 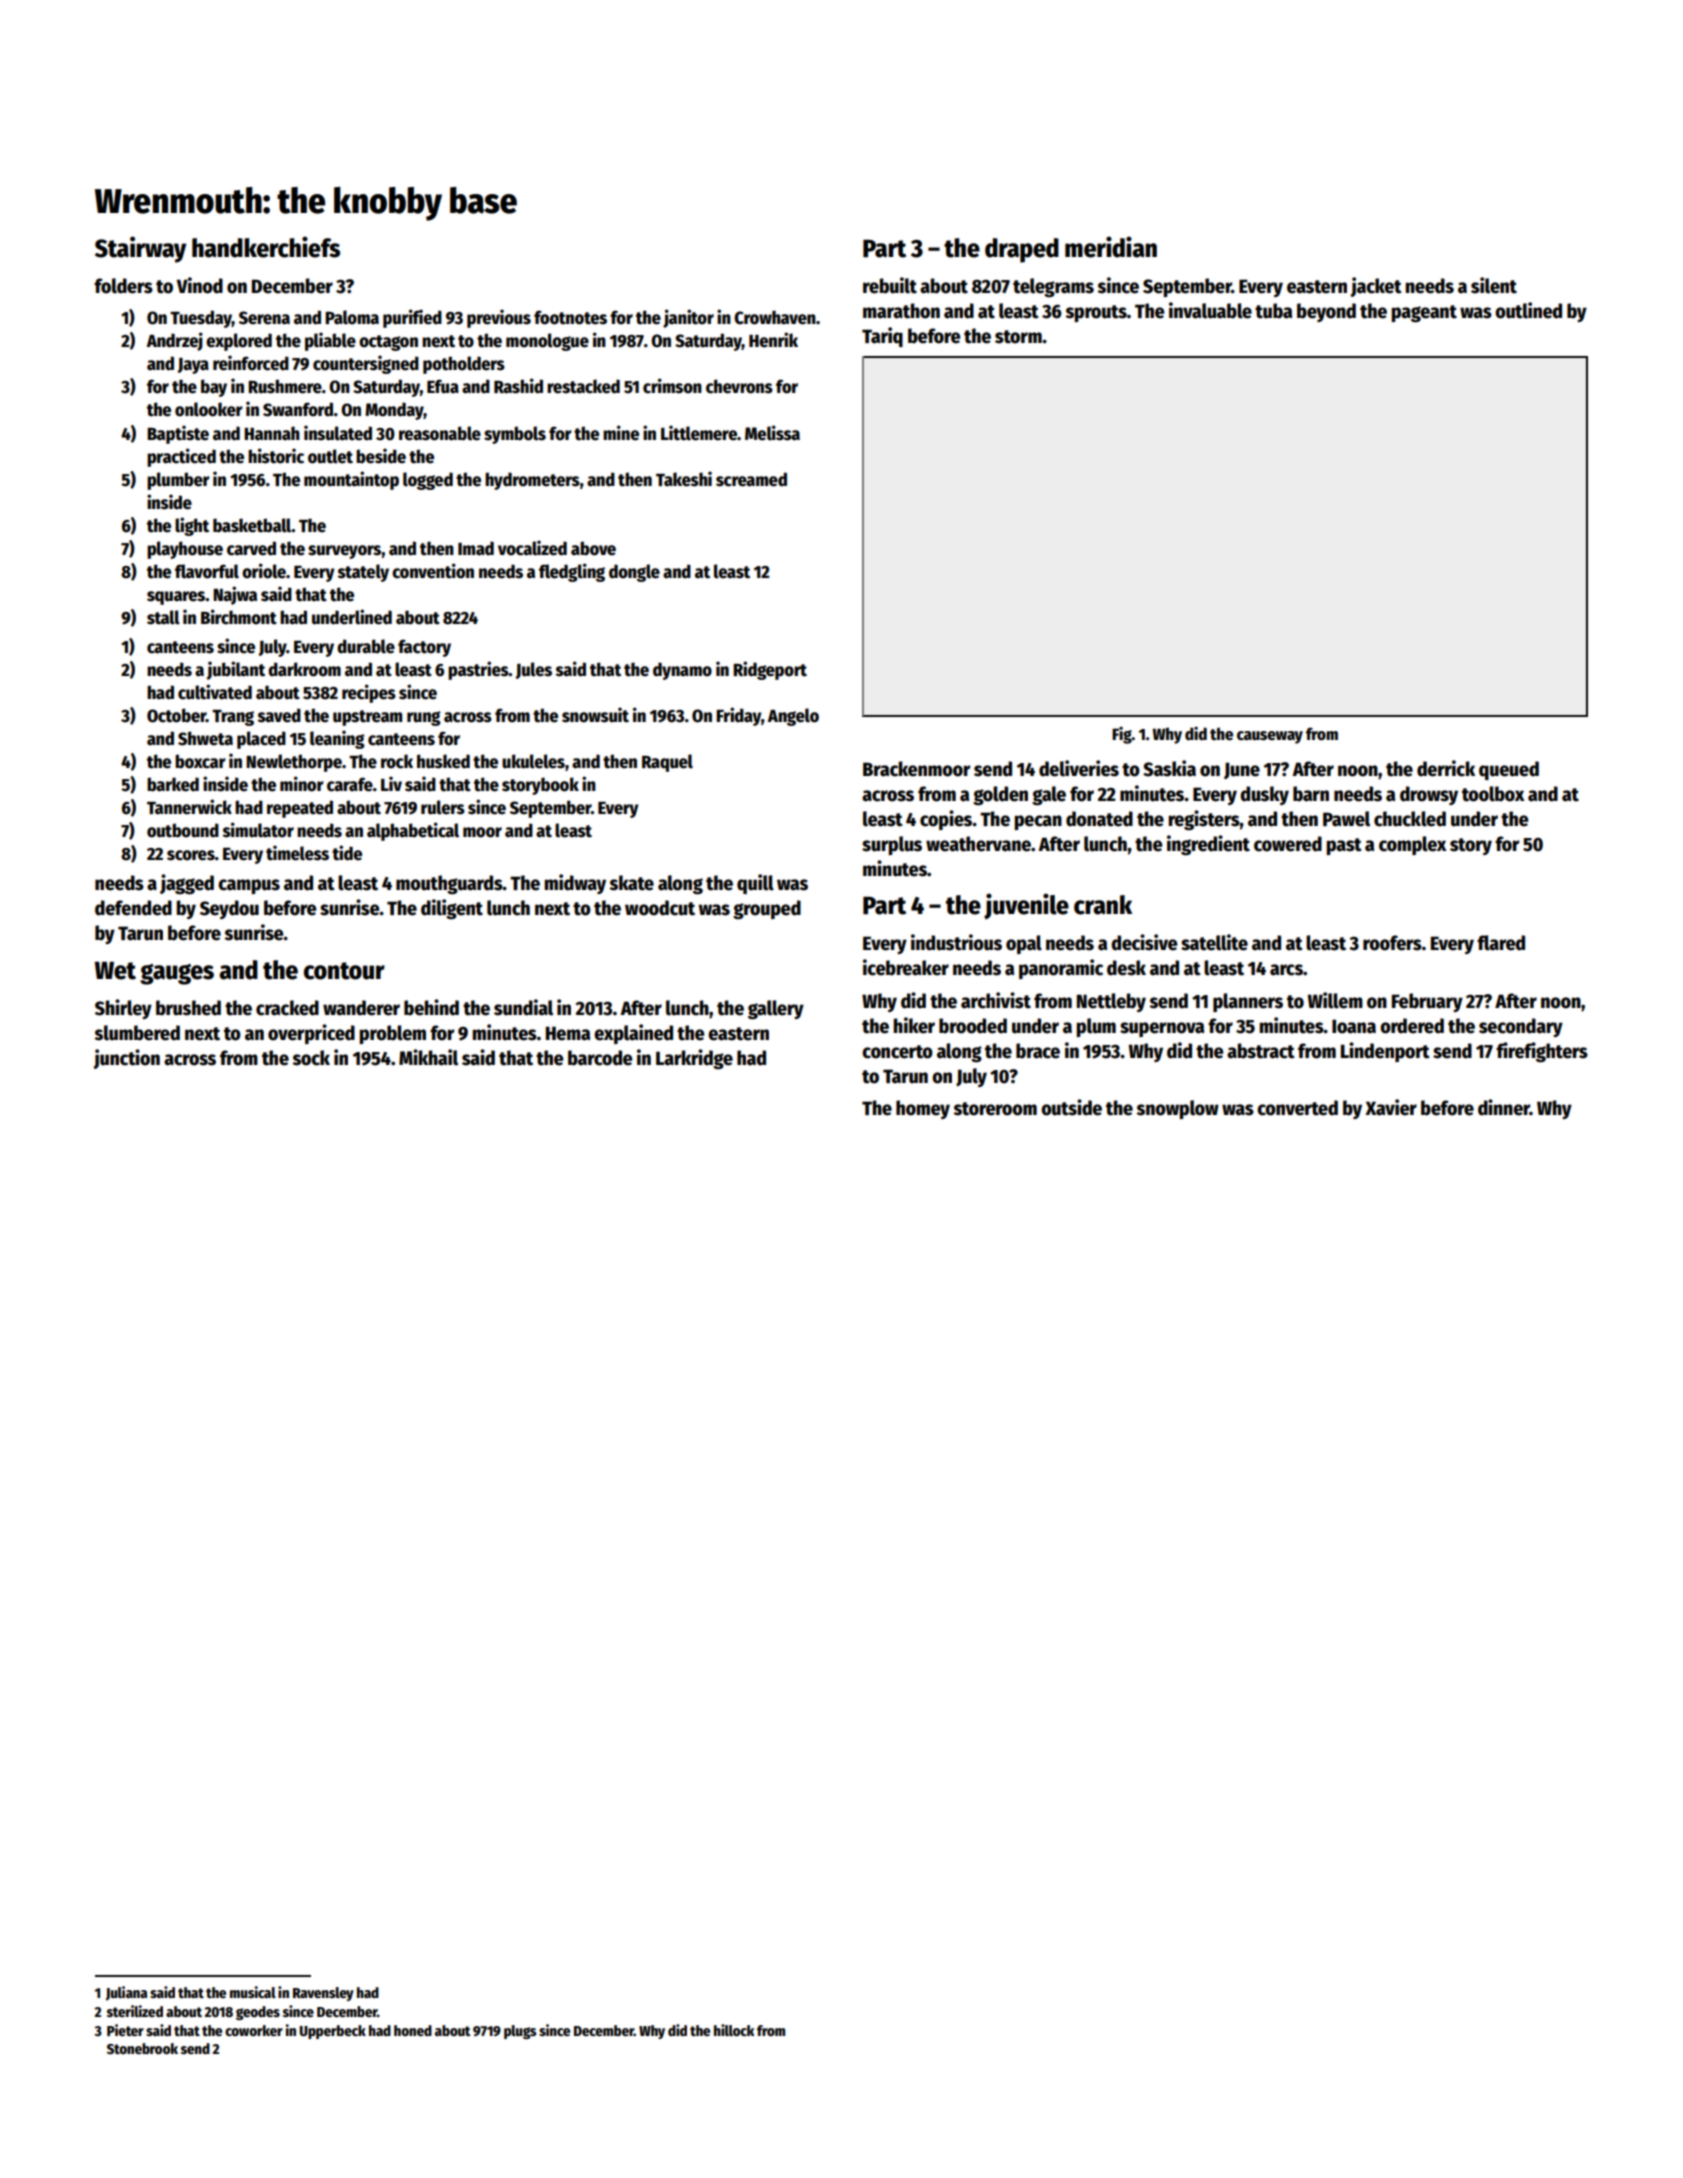 What do you see at coordinates (520, 2032) in the page?
I see `plugs` at bounding box center [520, 2032].
